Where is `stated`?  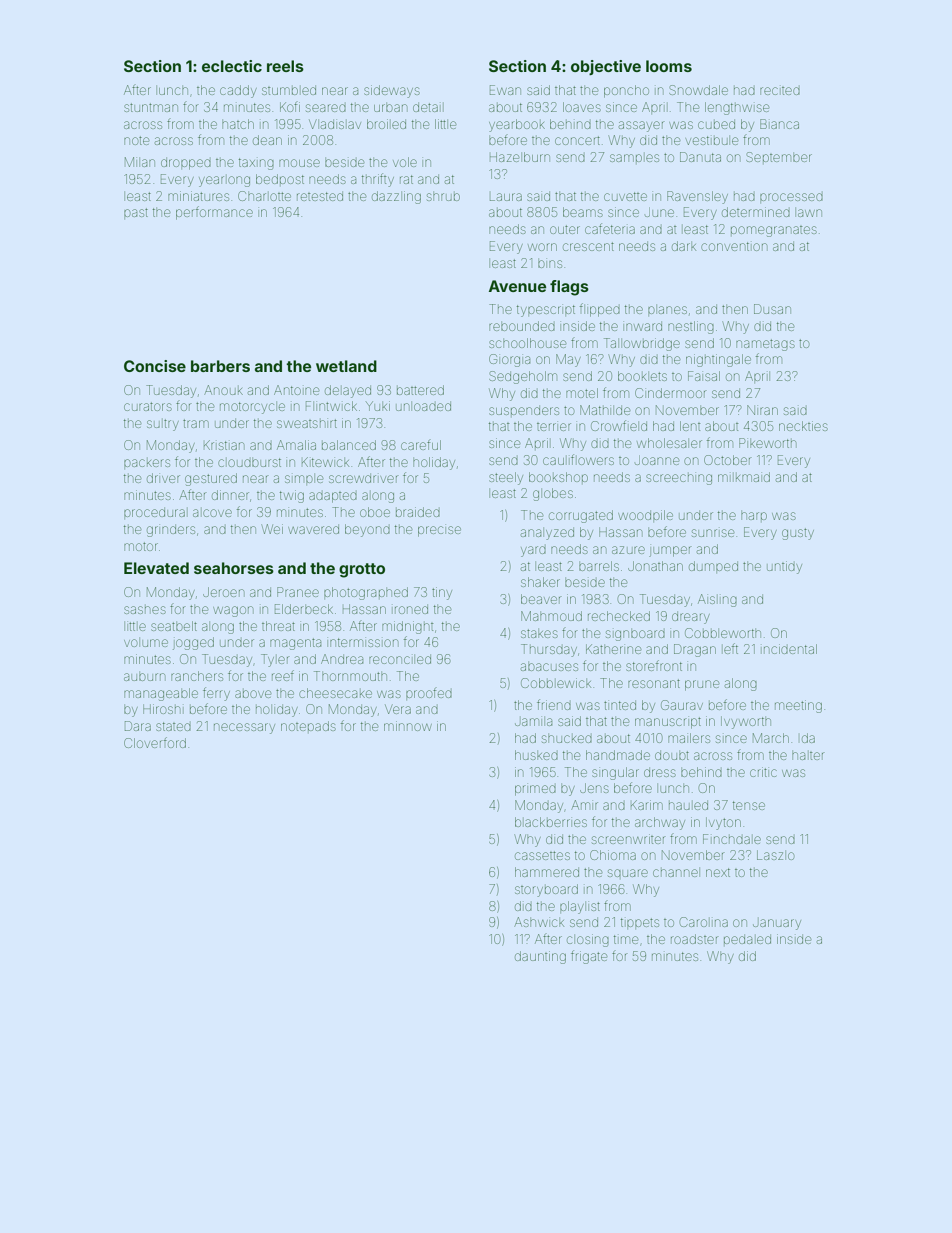 stated is located at coordinates (173, 726).
